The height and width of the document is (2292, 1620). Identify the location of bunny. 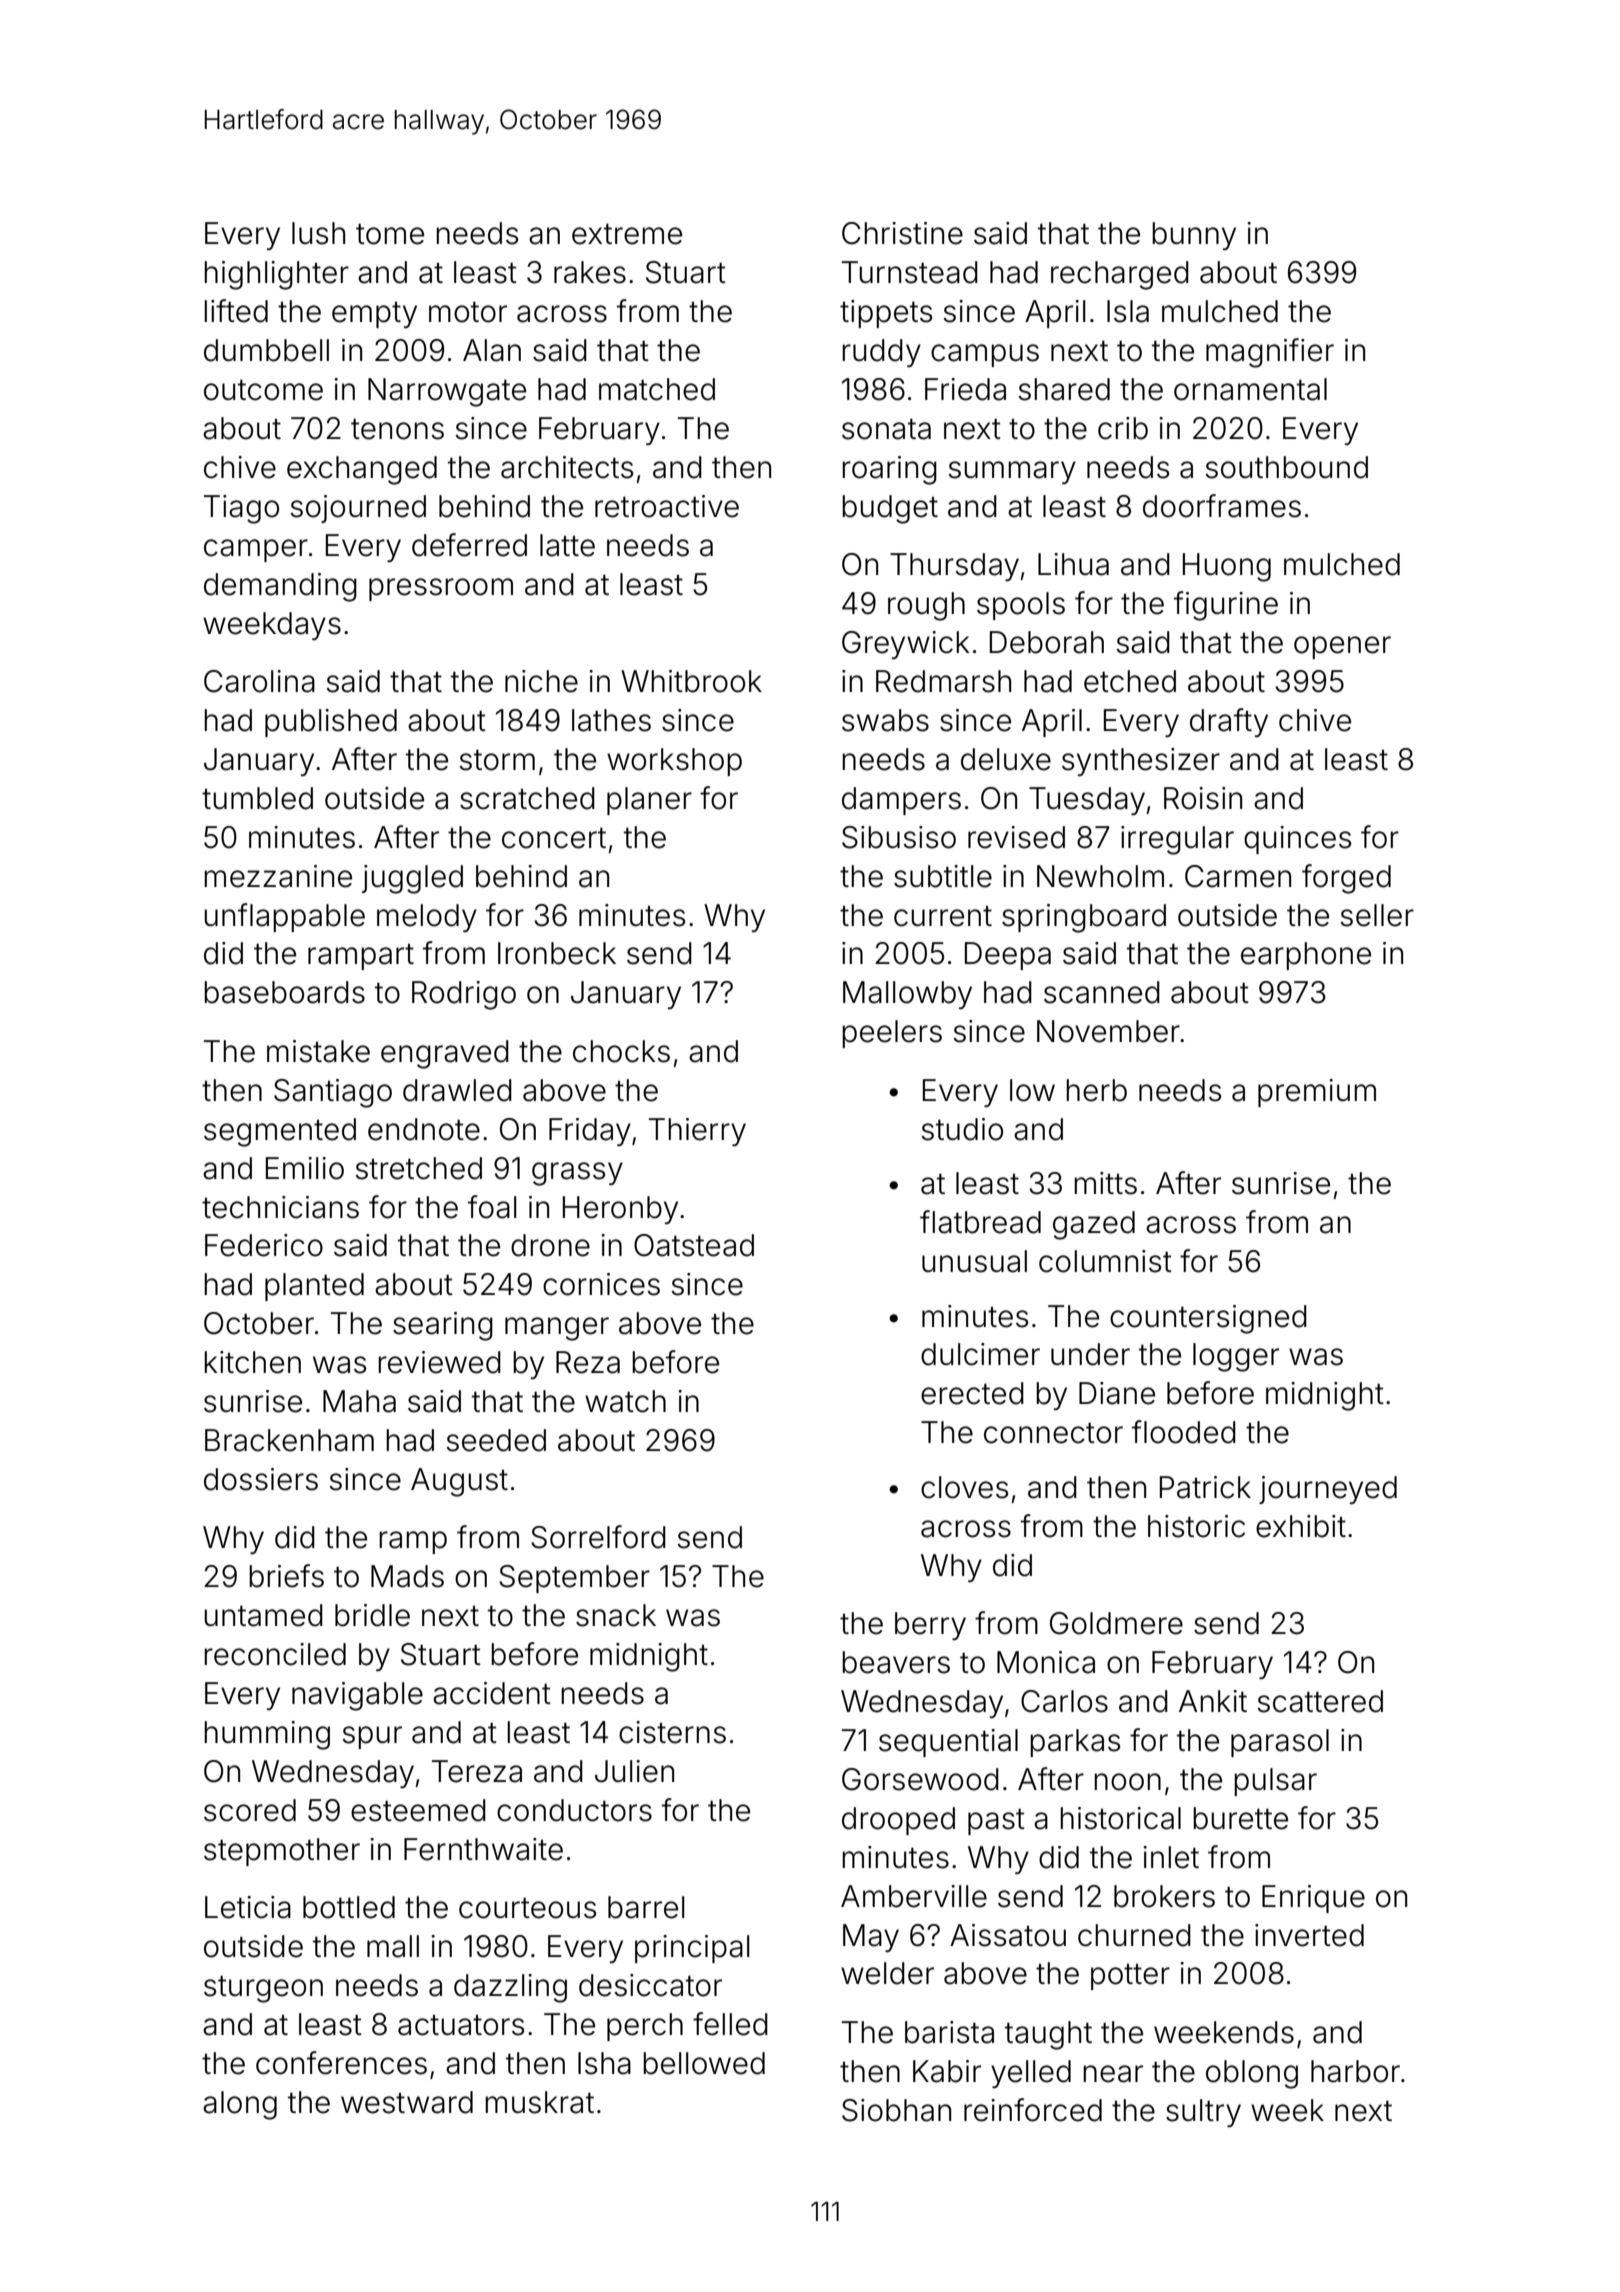
(1194, 236).
